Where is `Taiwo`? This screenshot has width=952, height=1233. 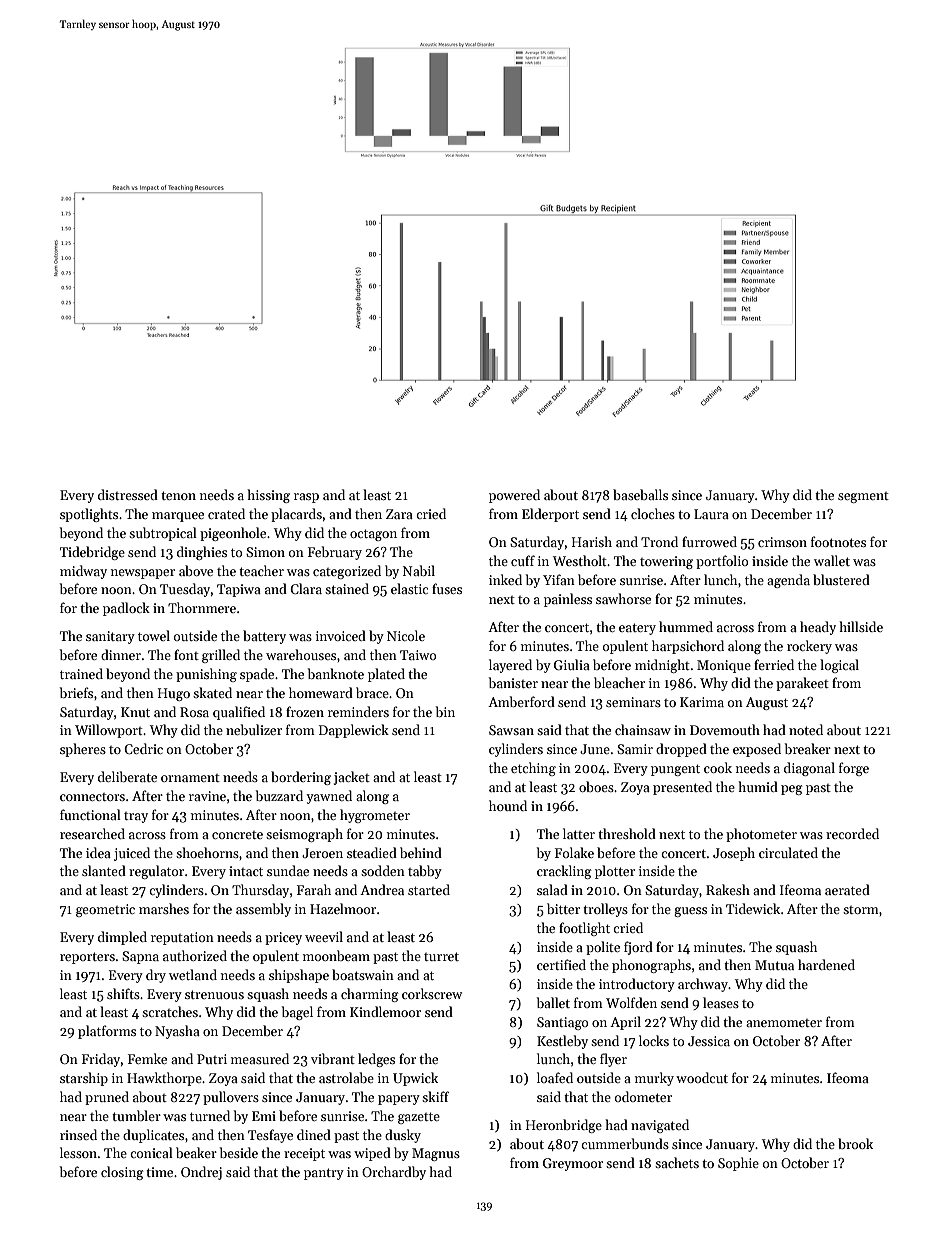 Taiwo is located at coordinates (418, 655).
